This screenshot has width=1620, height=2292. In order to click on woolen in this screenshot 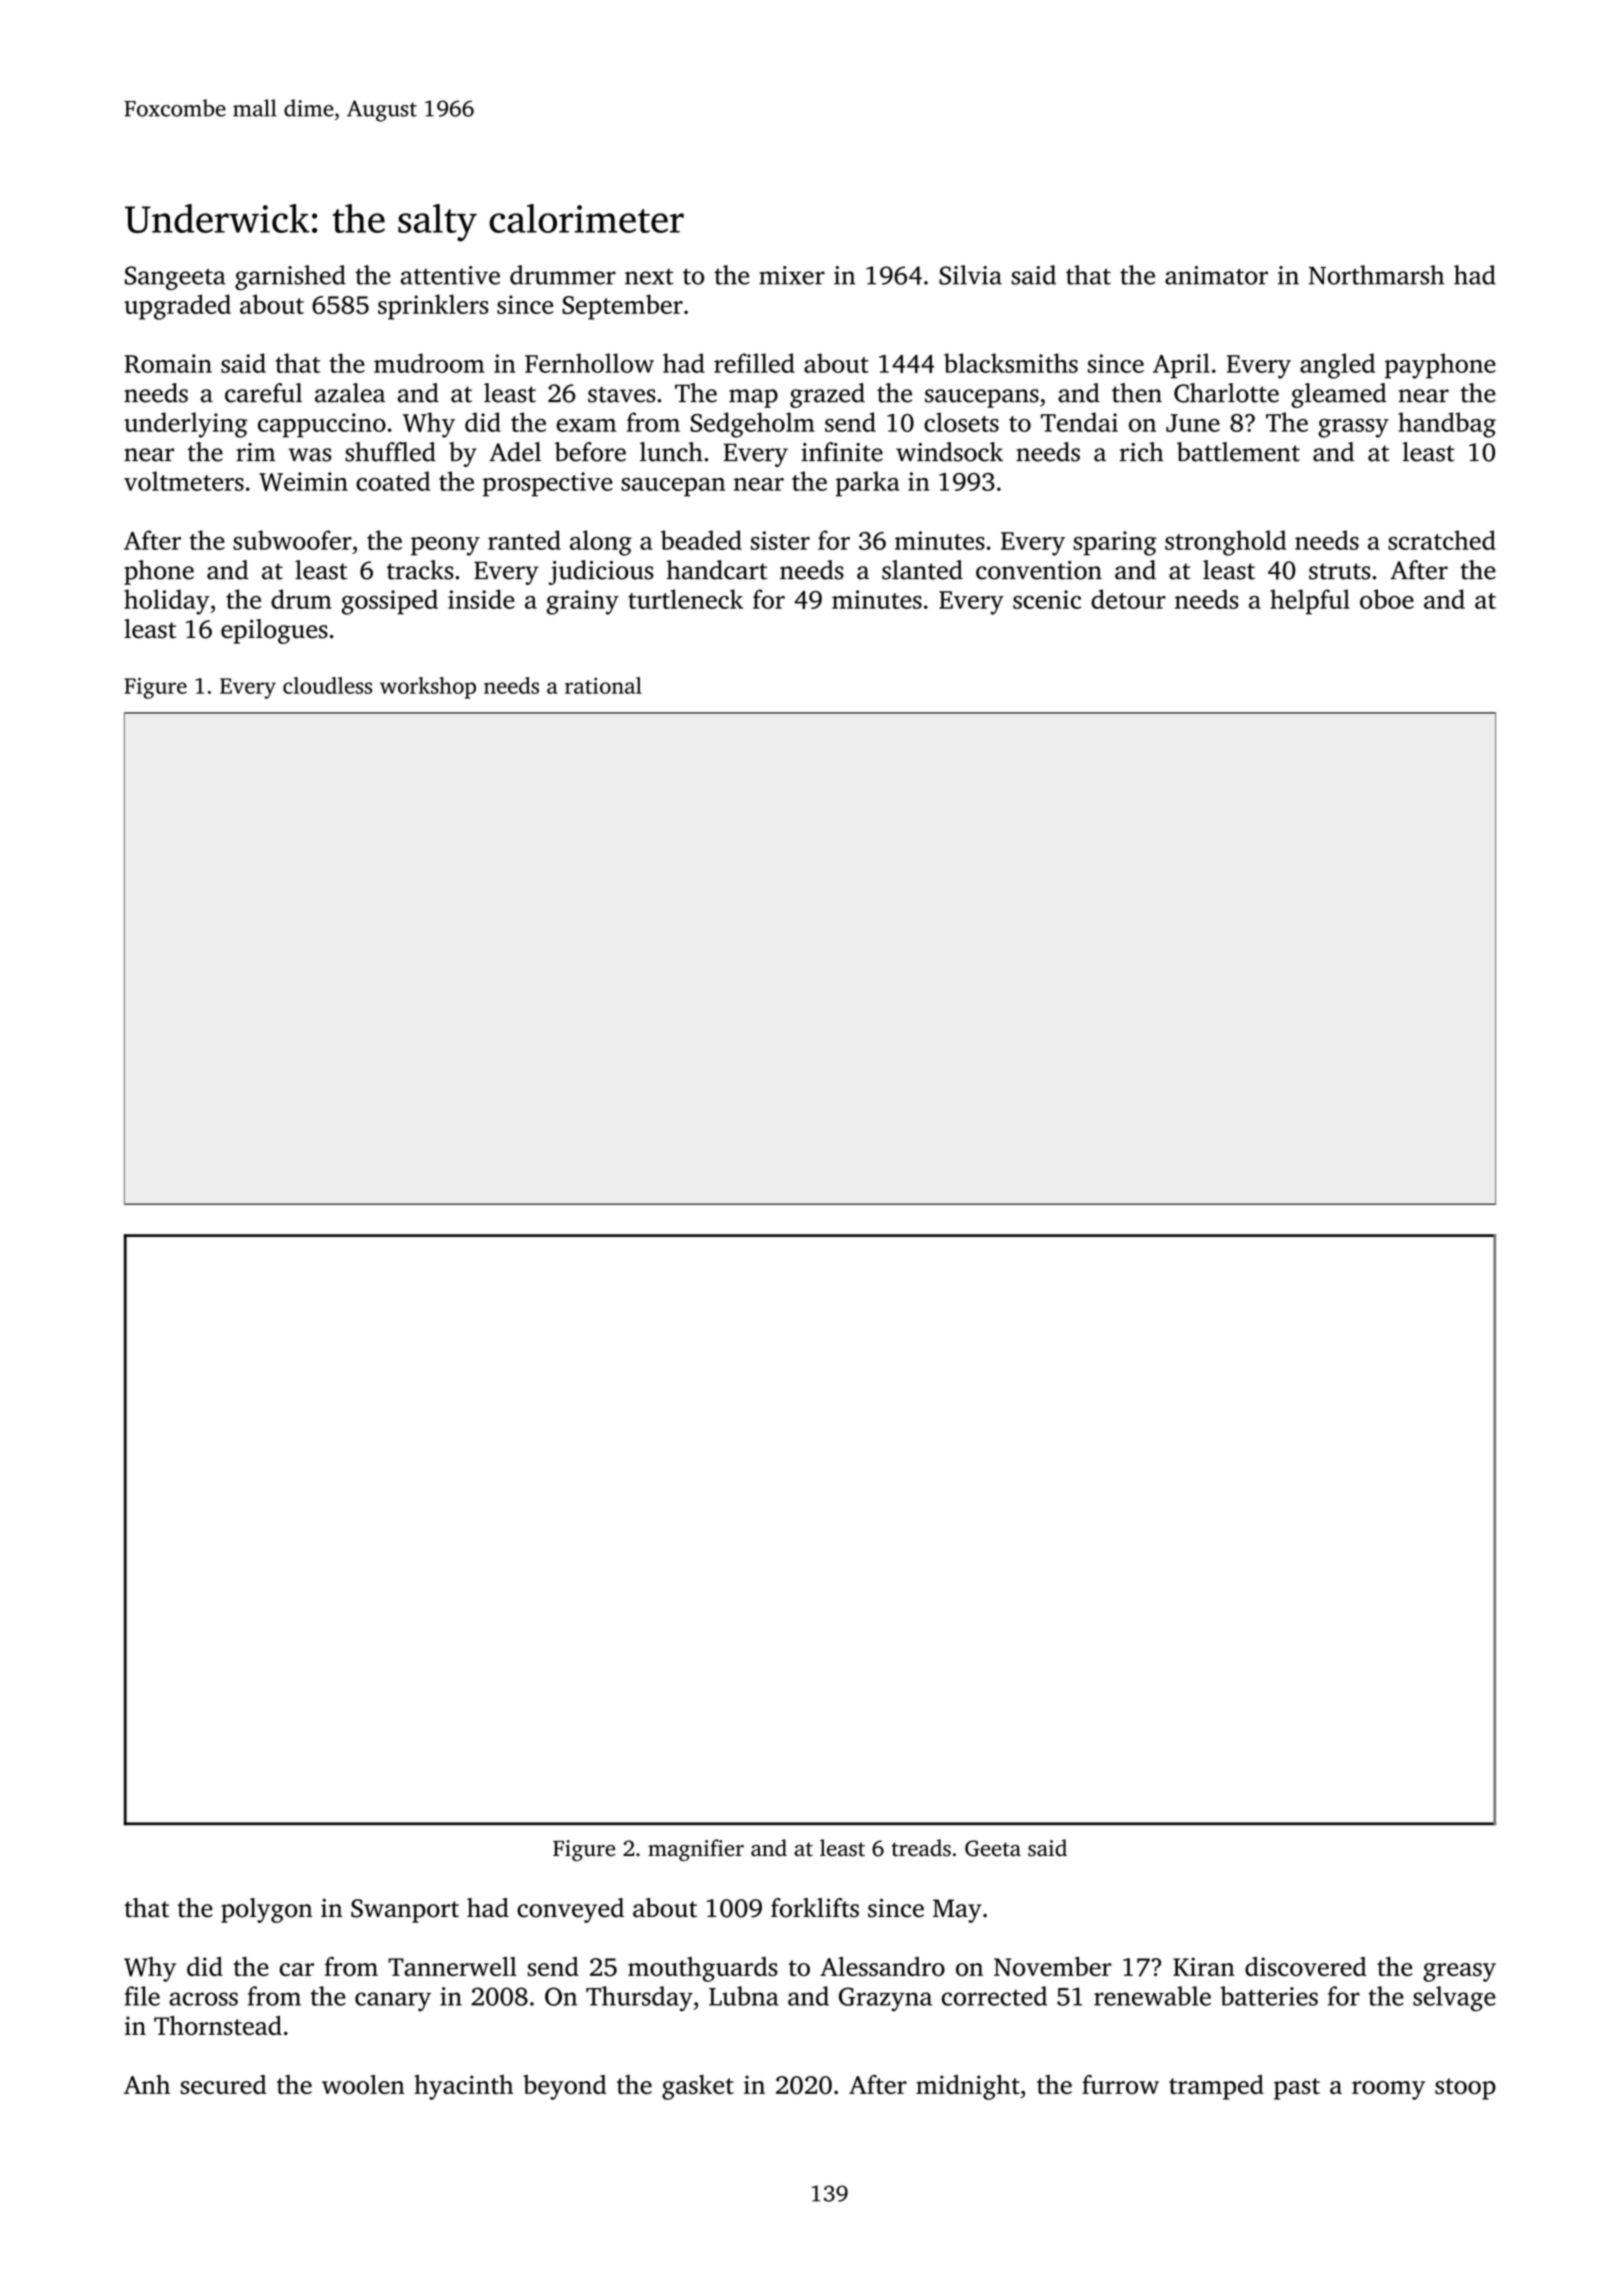, I will do `click(363, 2084)`.
